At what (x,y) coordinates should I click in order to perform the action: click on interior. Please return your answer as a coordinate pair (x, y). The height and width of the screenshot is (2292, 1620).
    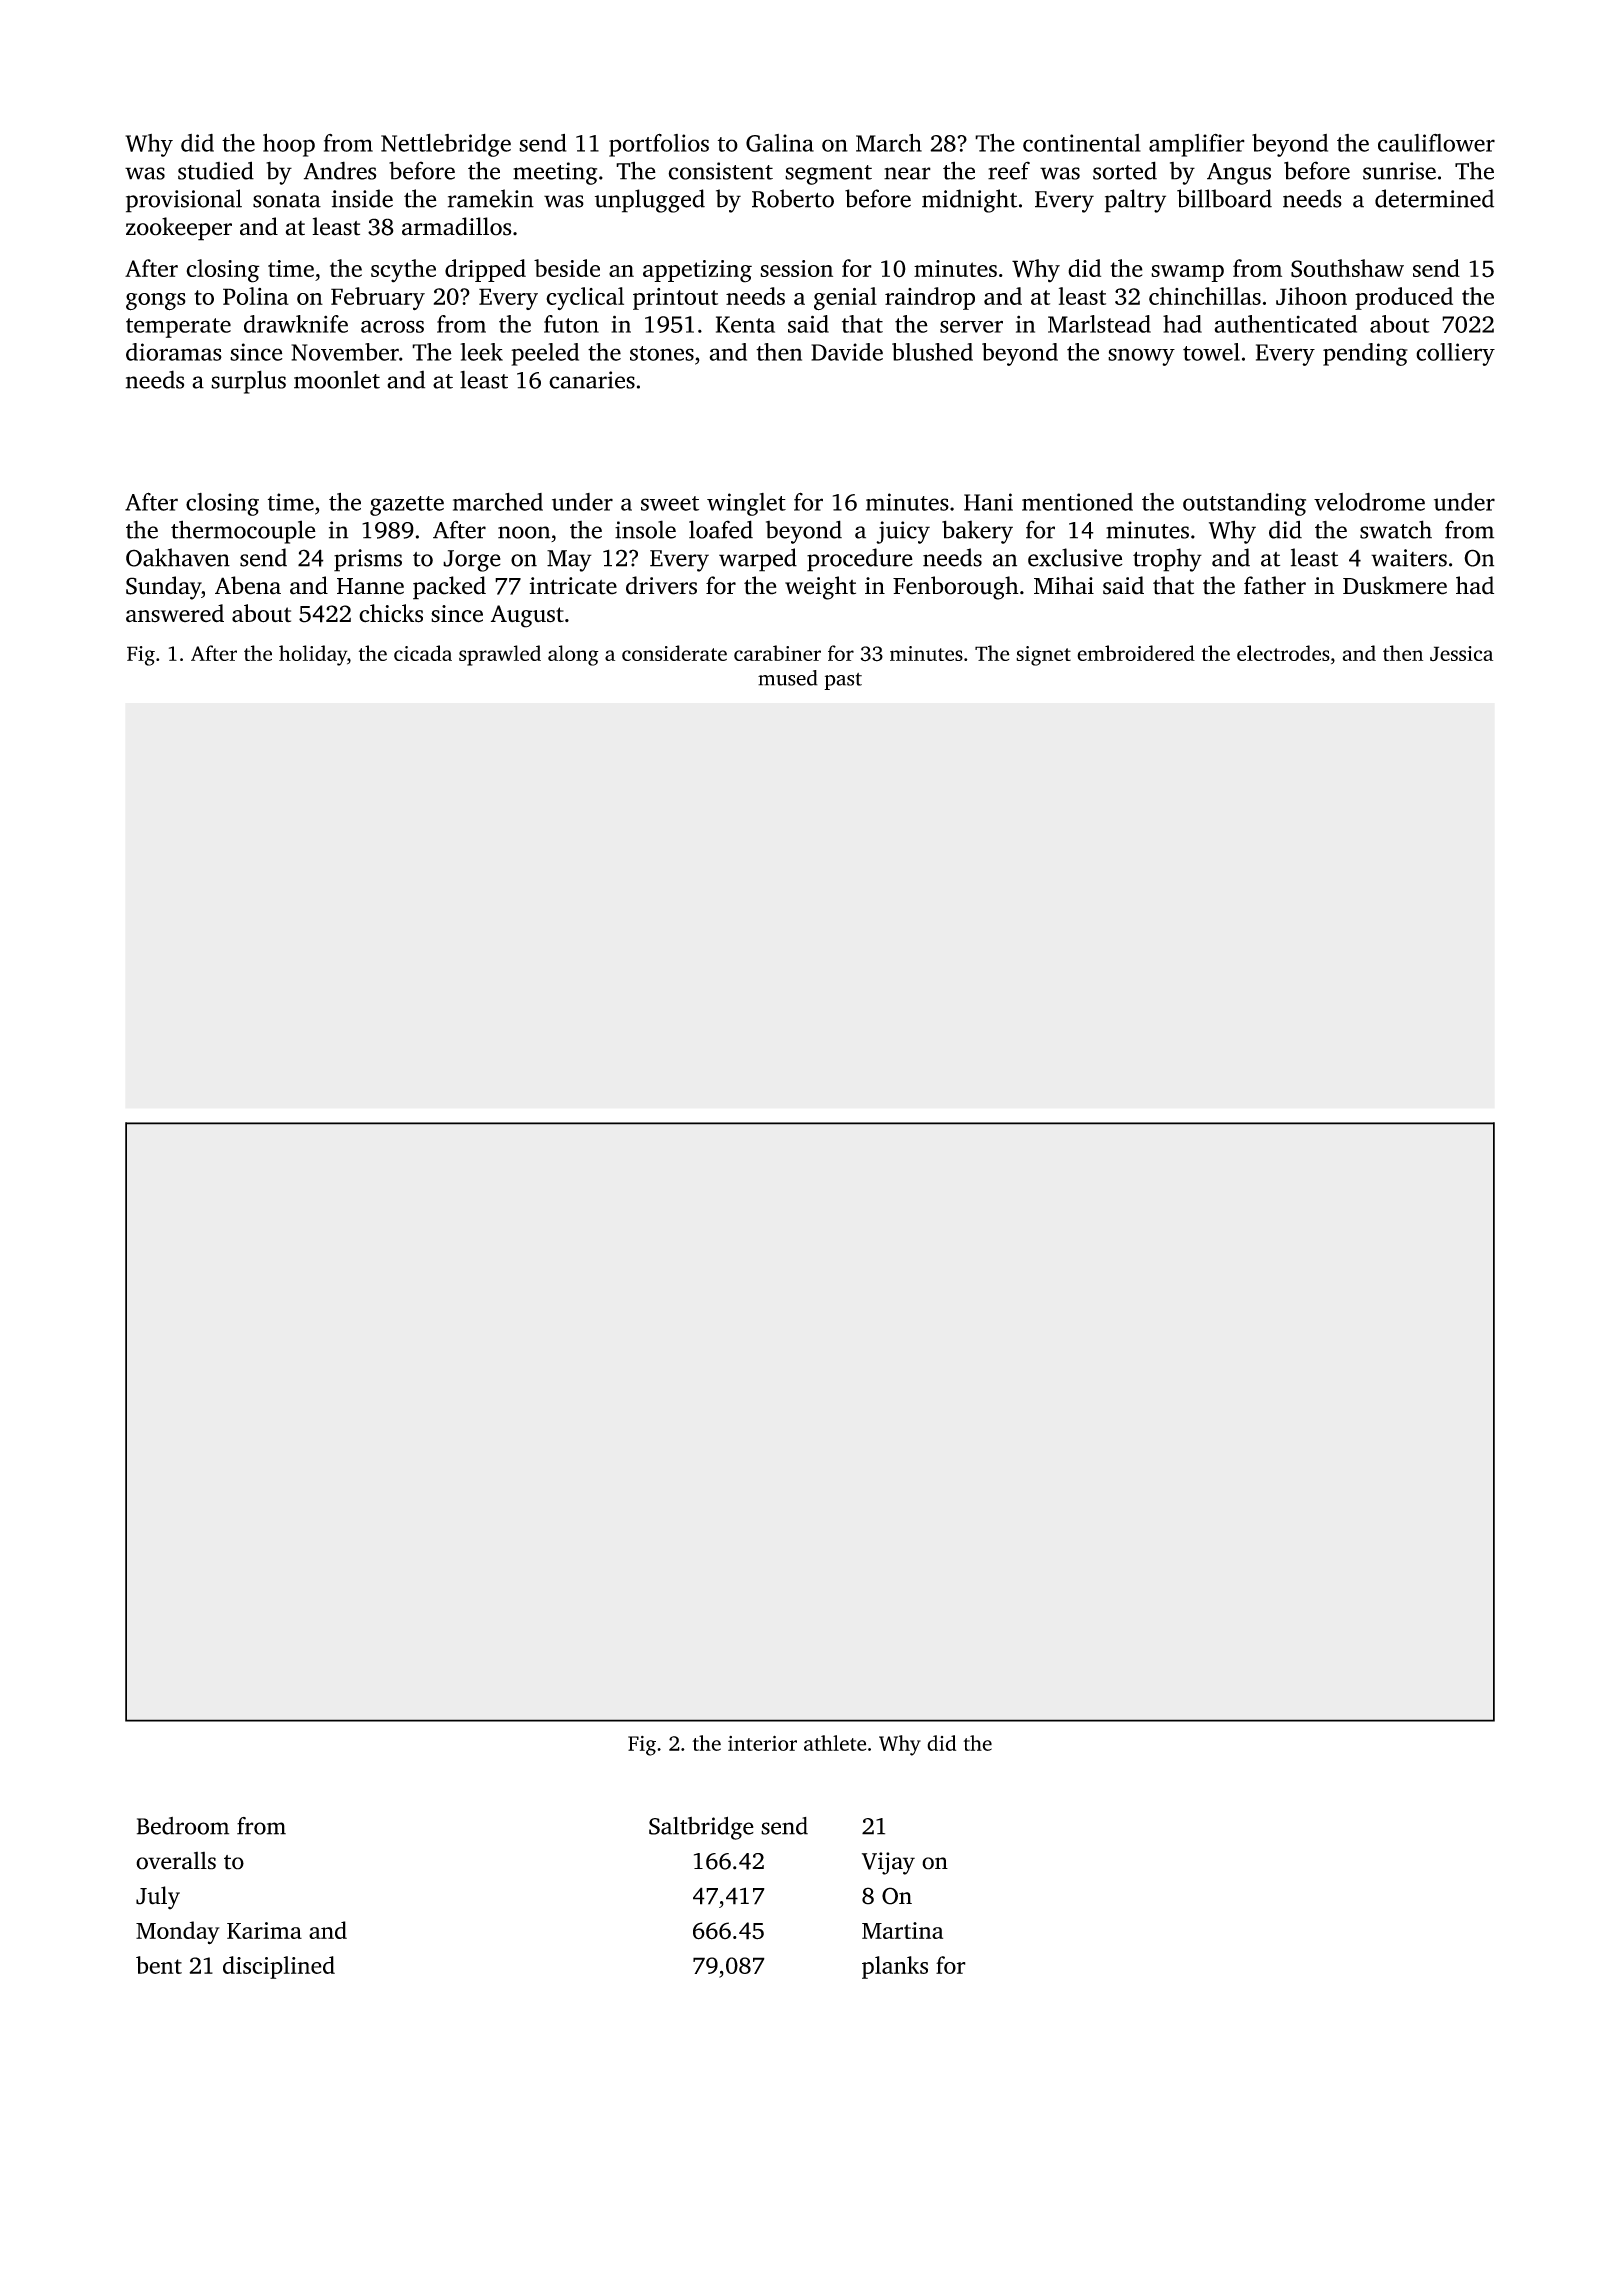
    Looking at the image, I should click on (762, 1743).
